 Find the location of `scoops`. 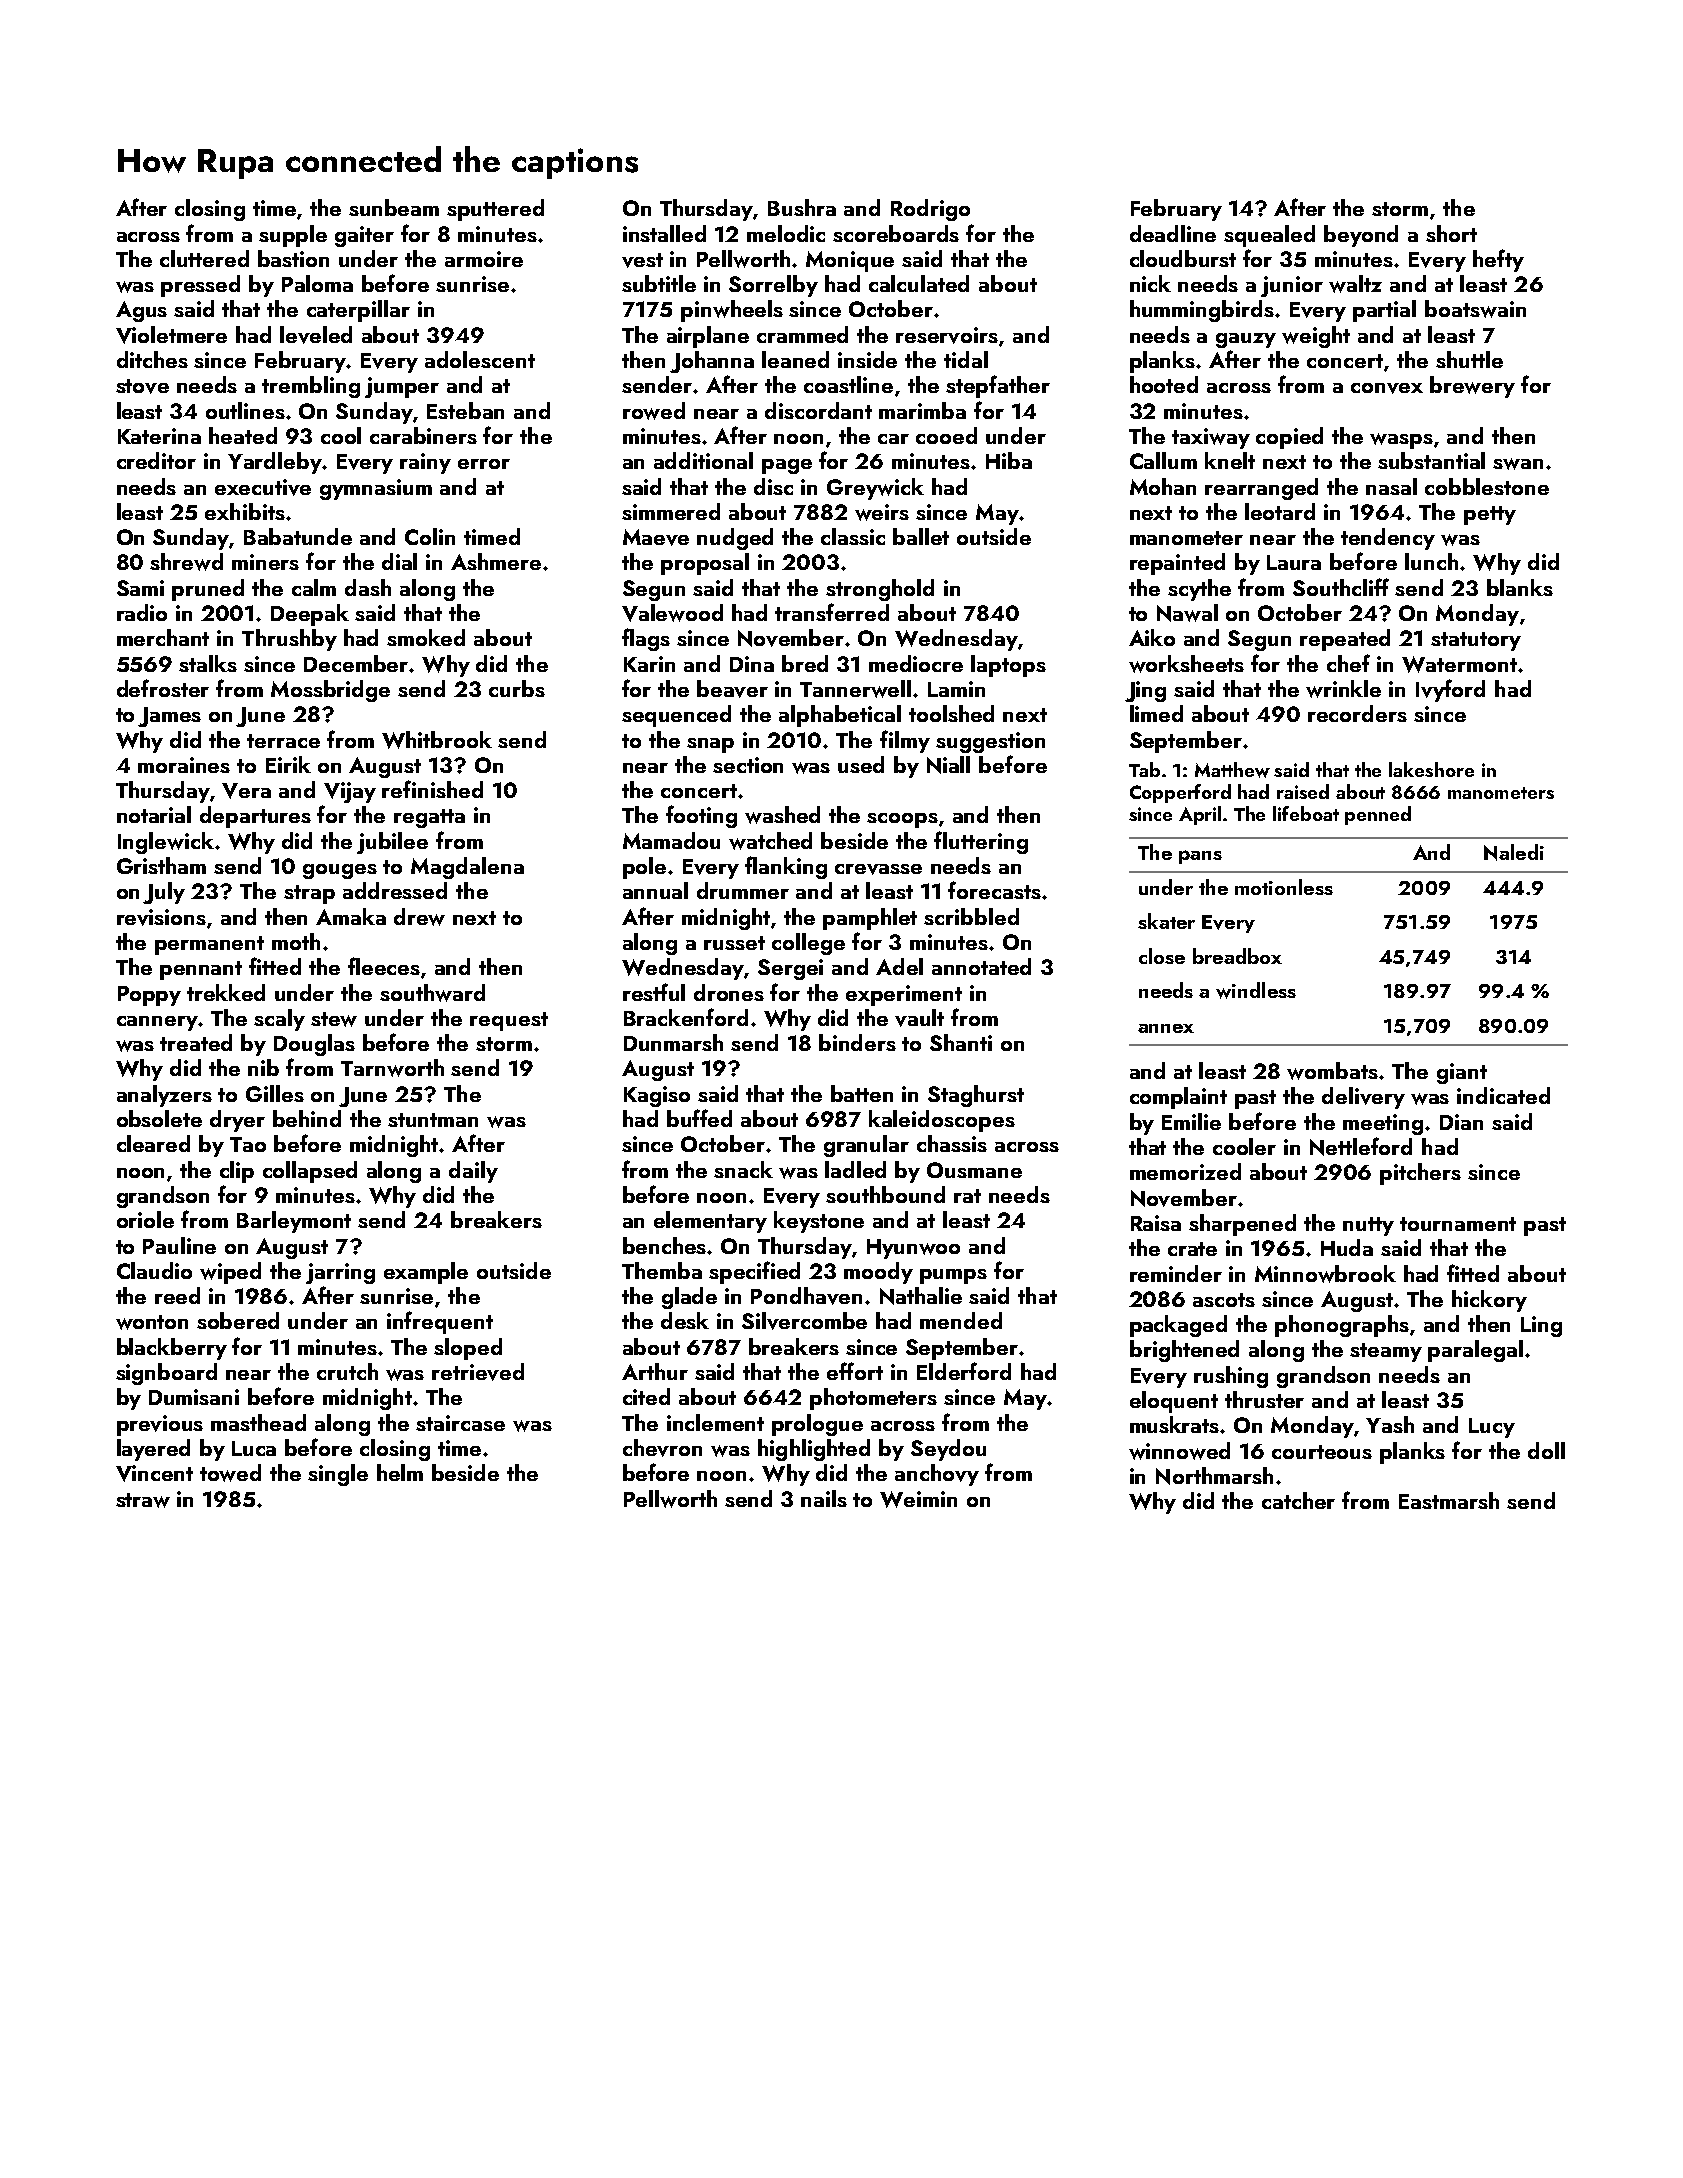

scoops is located at coordinates (902, 820).
